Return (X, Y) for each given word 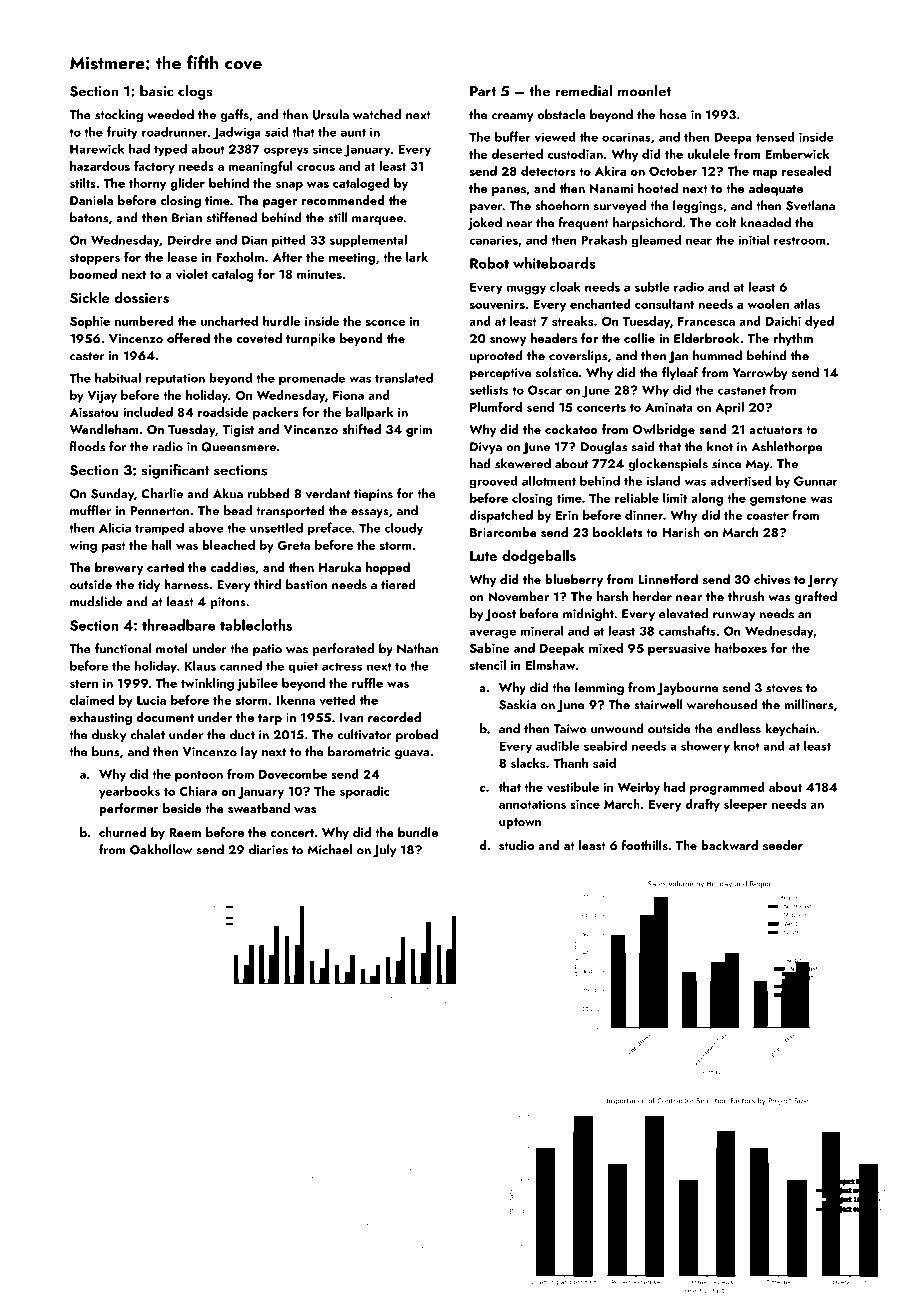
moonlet (644, 91)
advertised (741, 480)
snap (289, 186)
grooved (493, 482)
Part (483, 91)
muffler (90, 510)
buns (105, 751)
